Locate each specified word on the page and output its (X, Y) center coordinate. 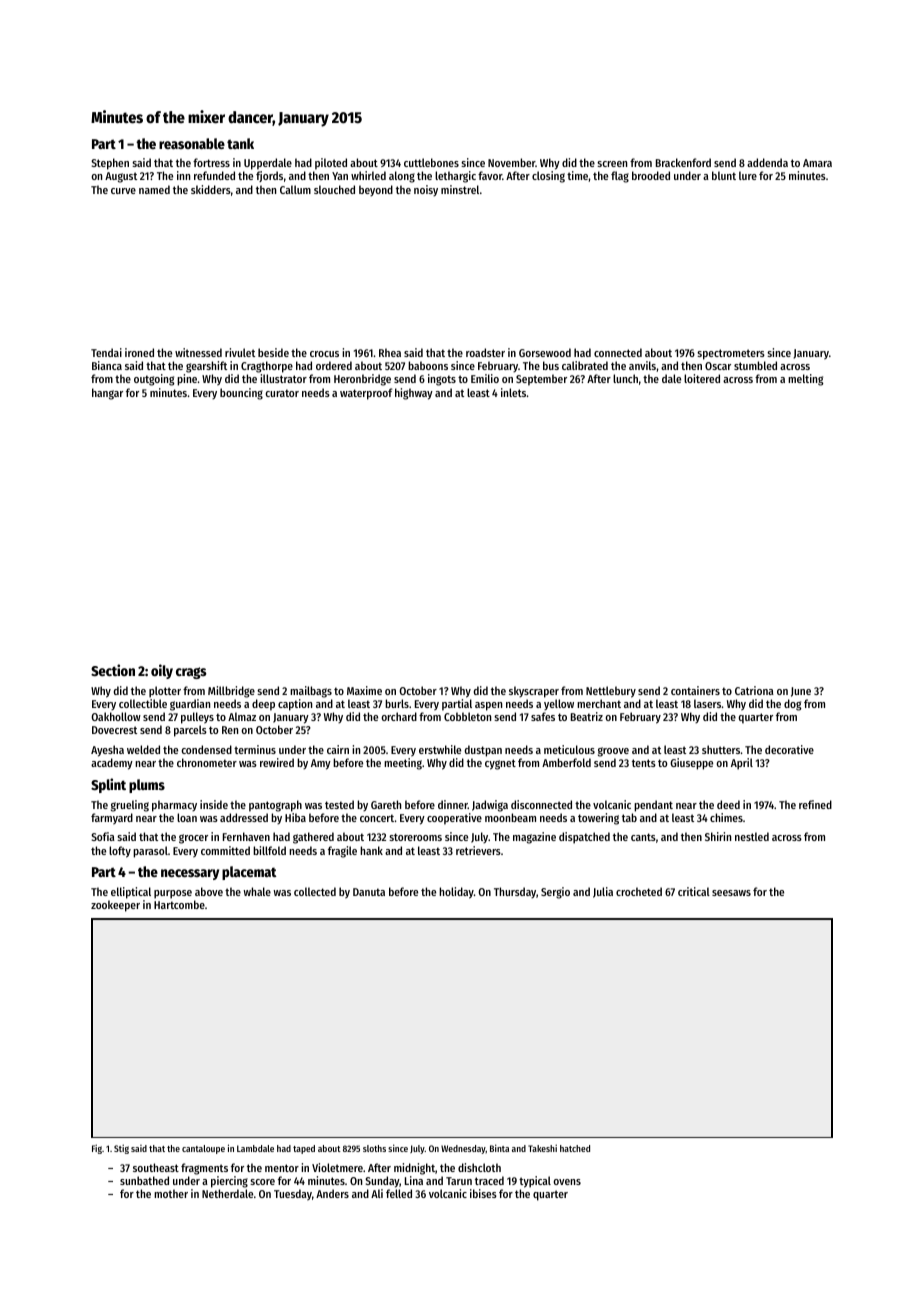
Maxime (364, 690)
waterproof (366, 394)
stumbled (755, 365)
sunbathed (144, 1180)
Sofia (103, 836)
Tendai (106, 352)
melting (806, 380)
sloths (374, 1148)
